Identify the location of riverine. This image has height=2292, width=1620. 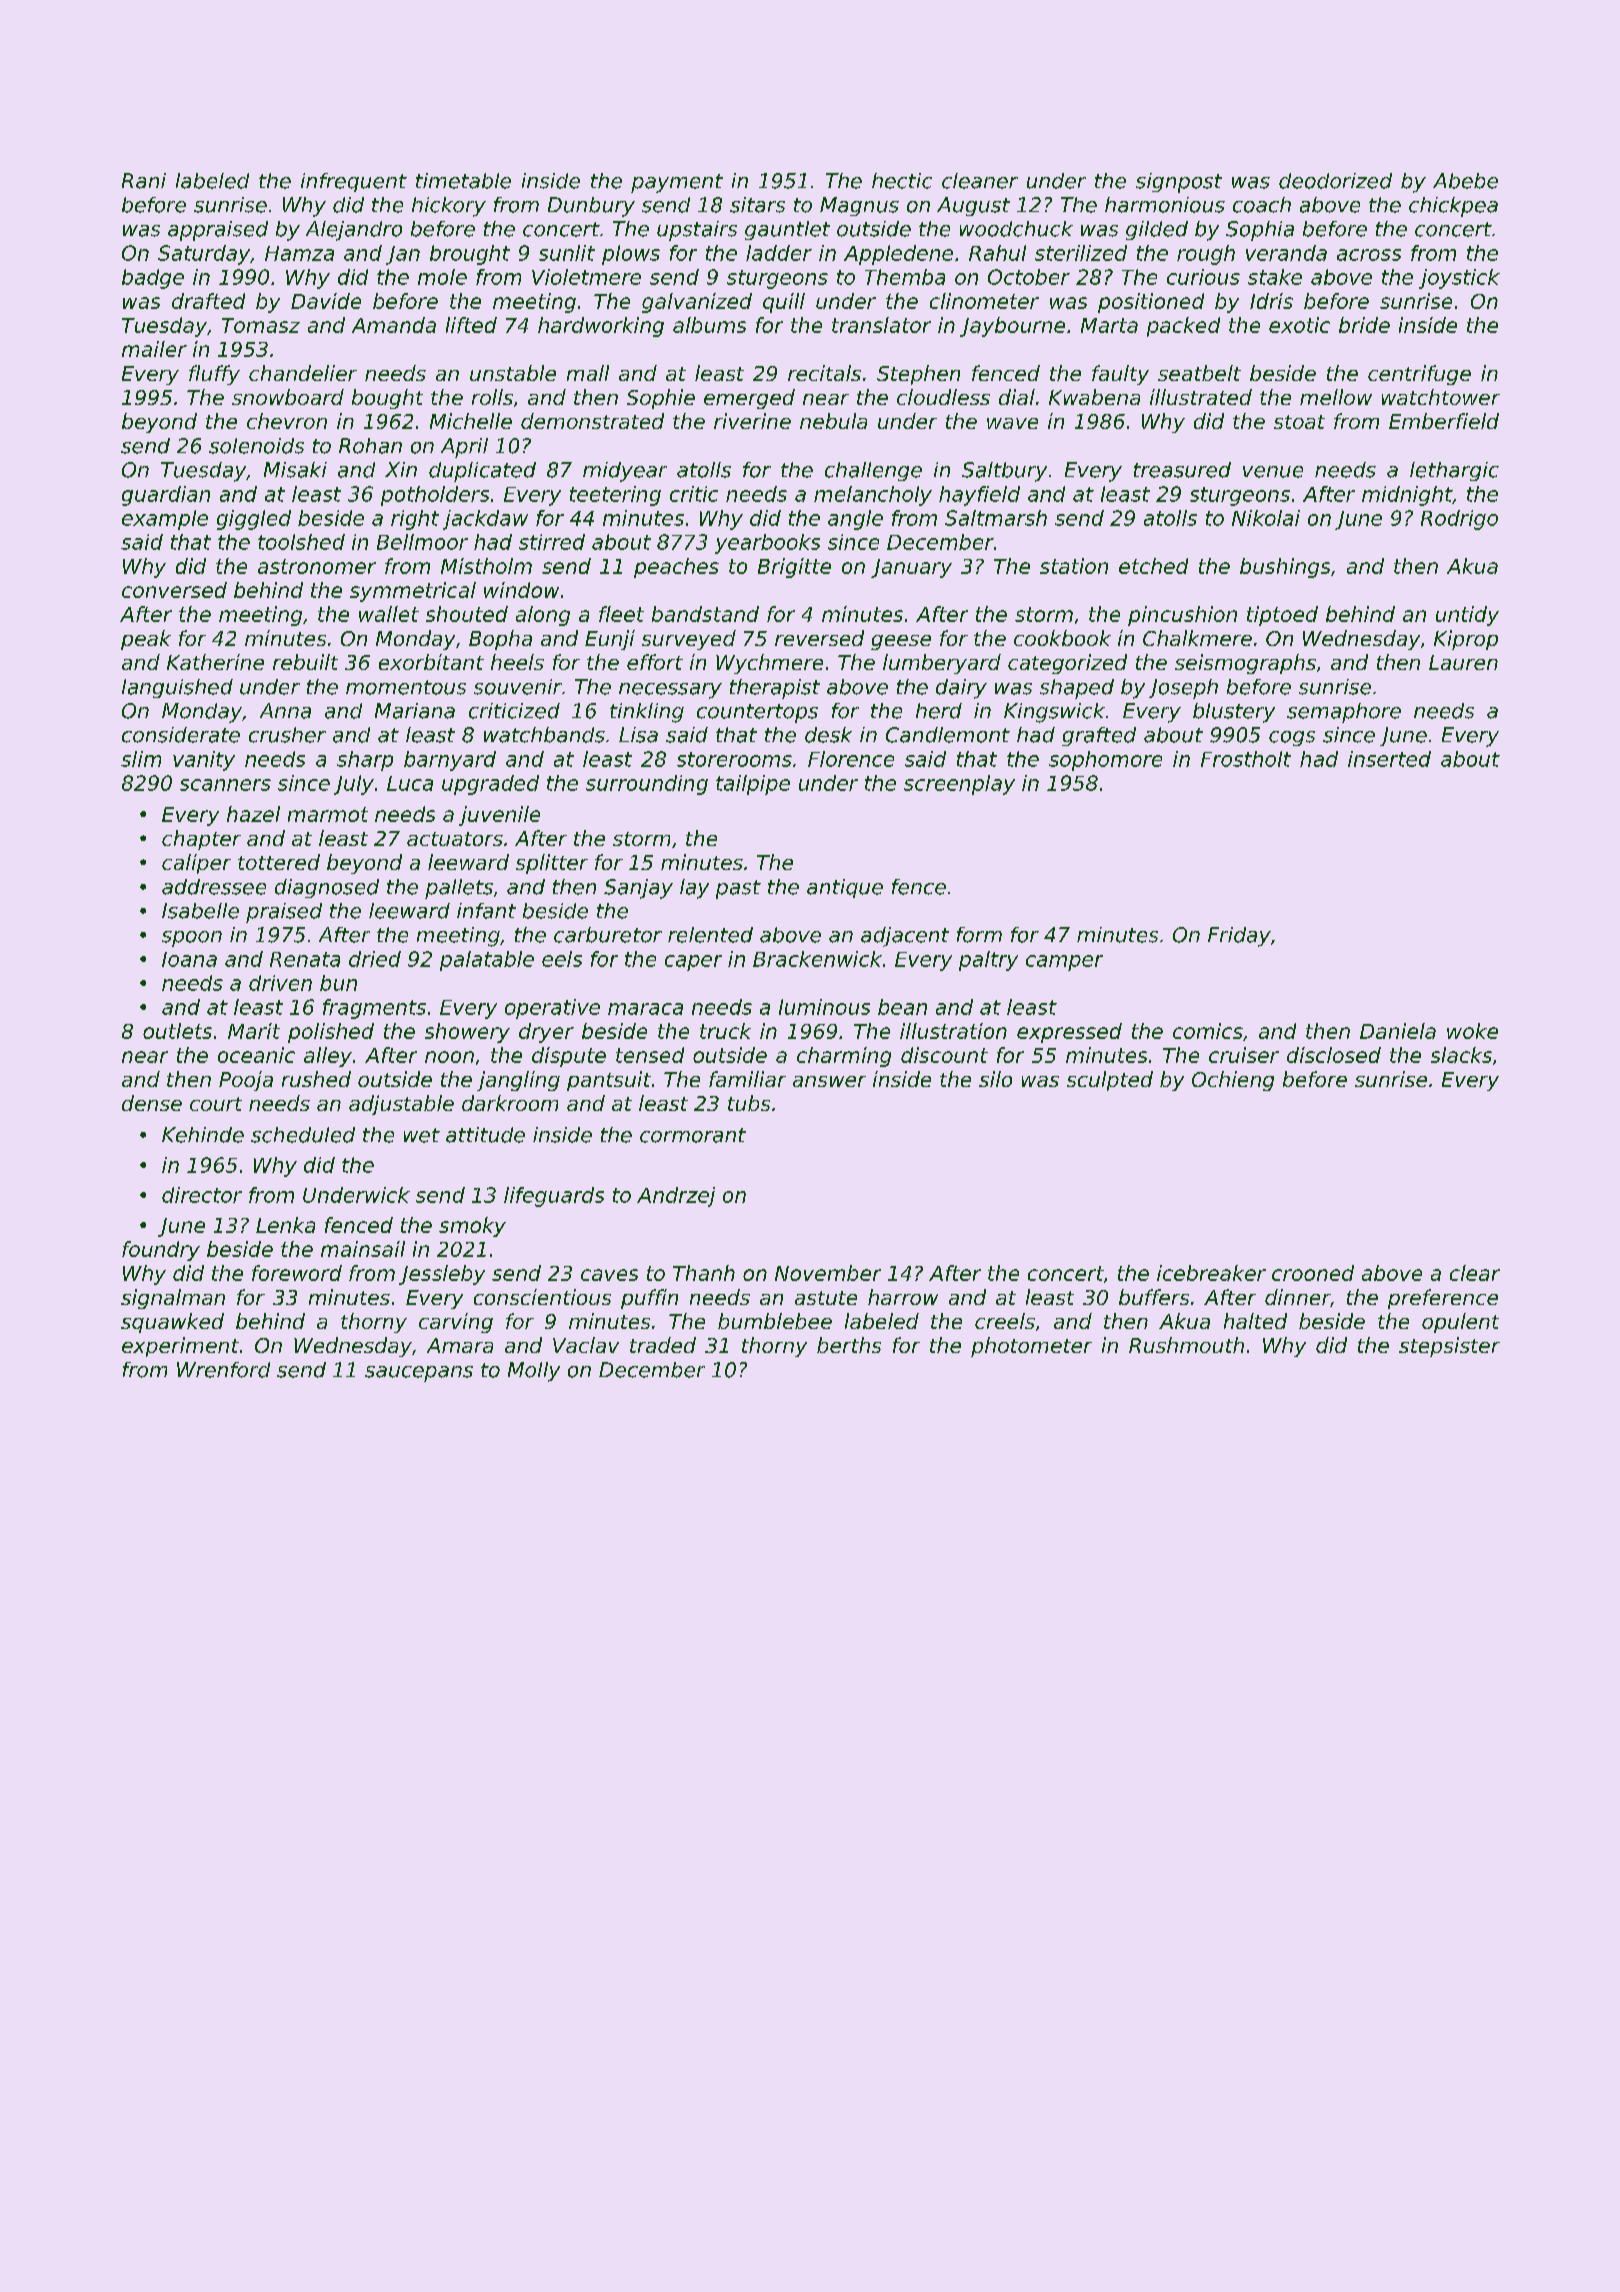
(752, 421).
